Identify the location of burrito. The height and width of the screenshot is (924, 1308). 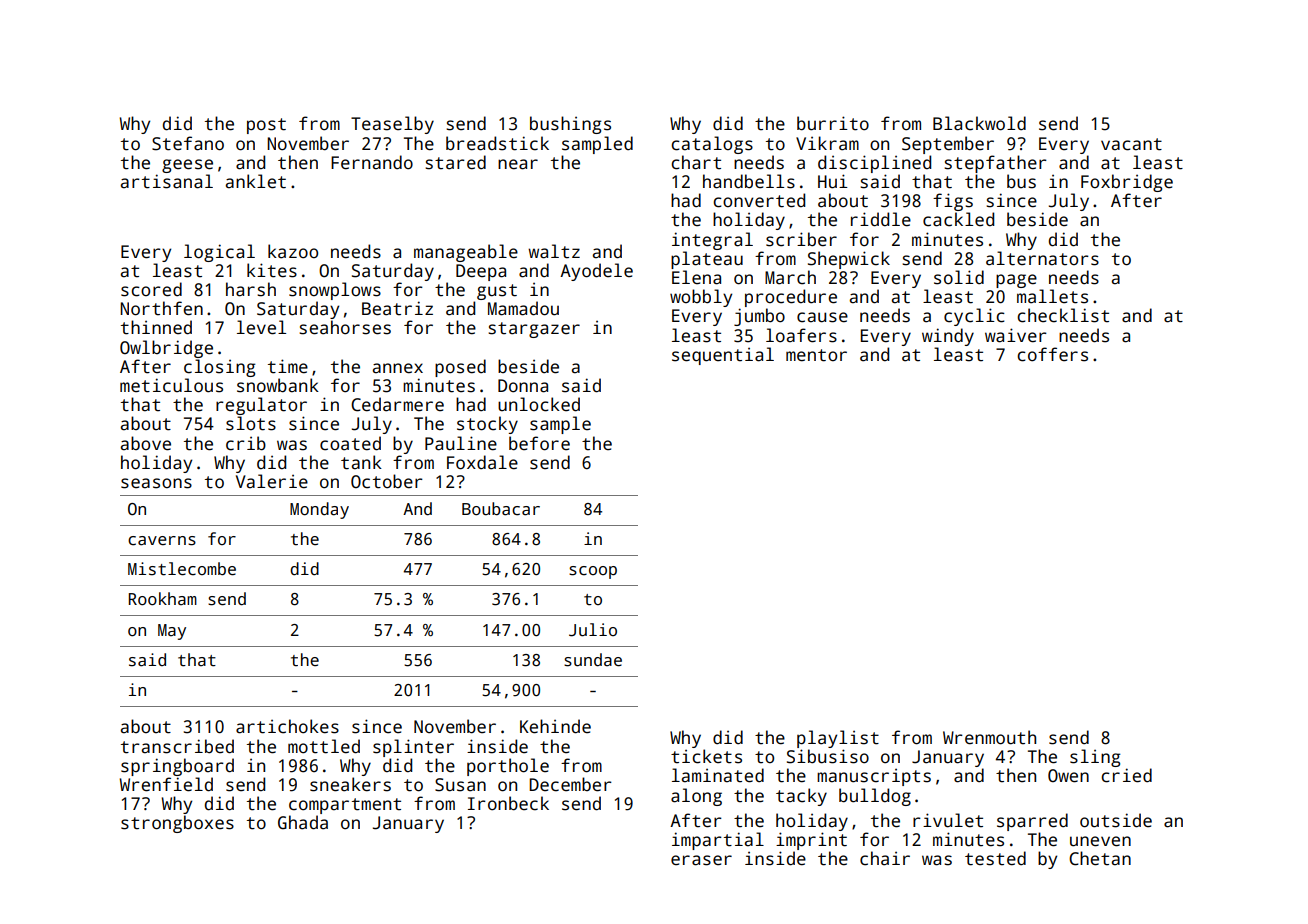
(833, 123).
